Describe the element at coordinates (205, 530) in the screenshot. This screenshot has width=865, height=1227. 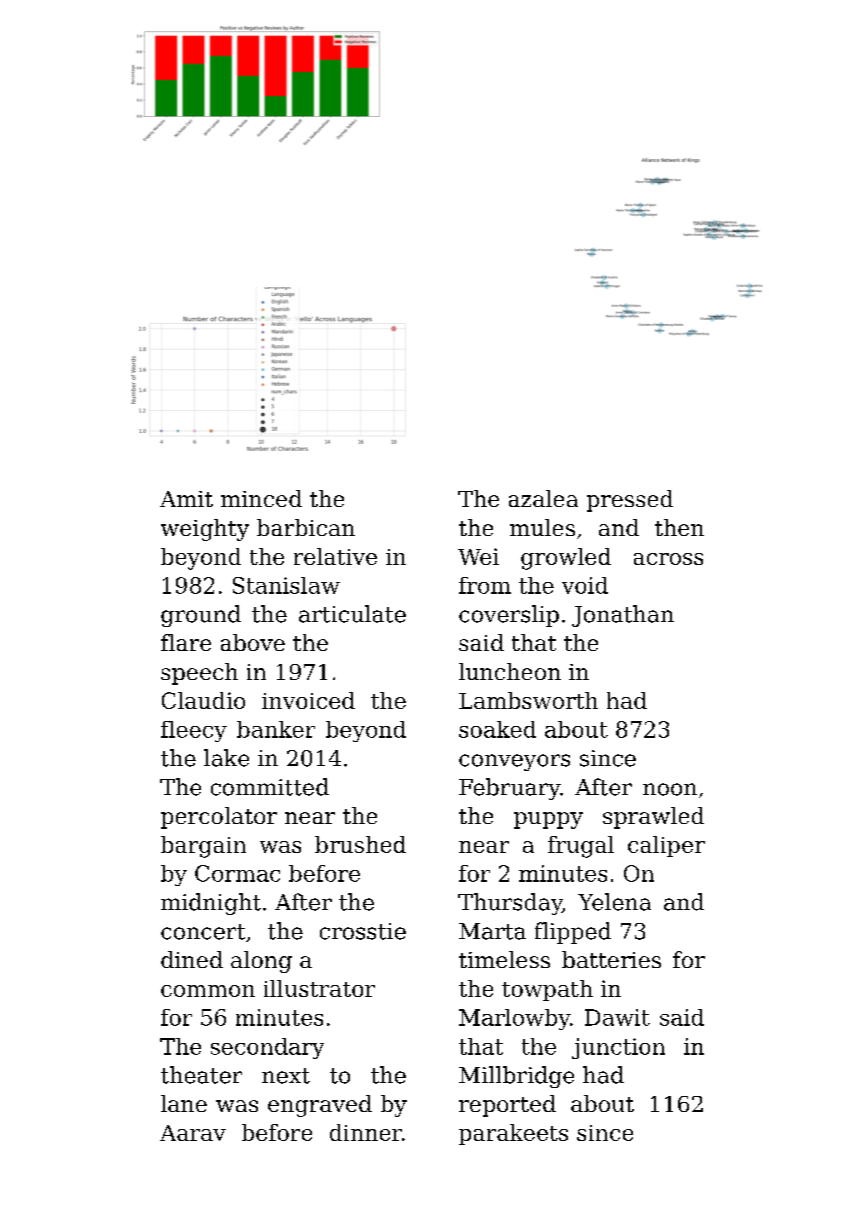
I see `weighty` at that location.
